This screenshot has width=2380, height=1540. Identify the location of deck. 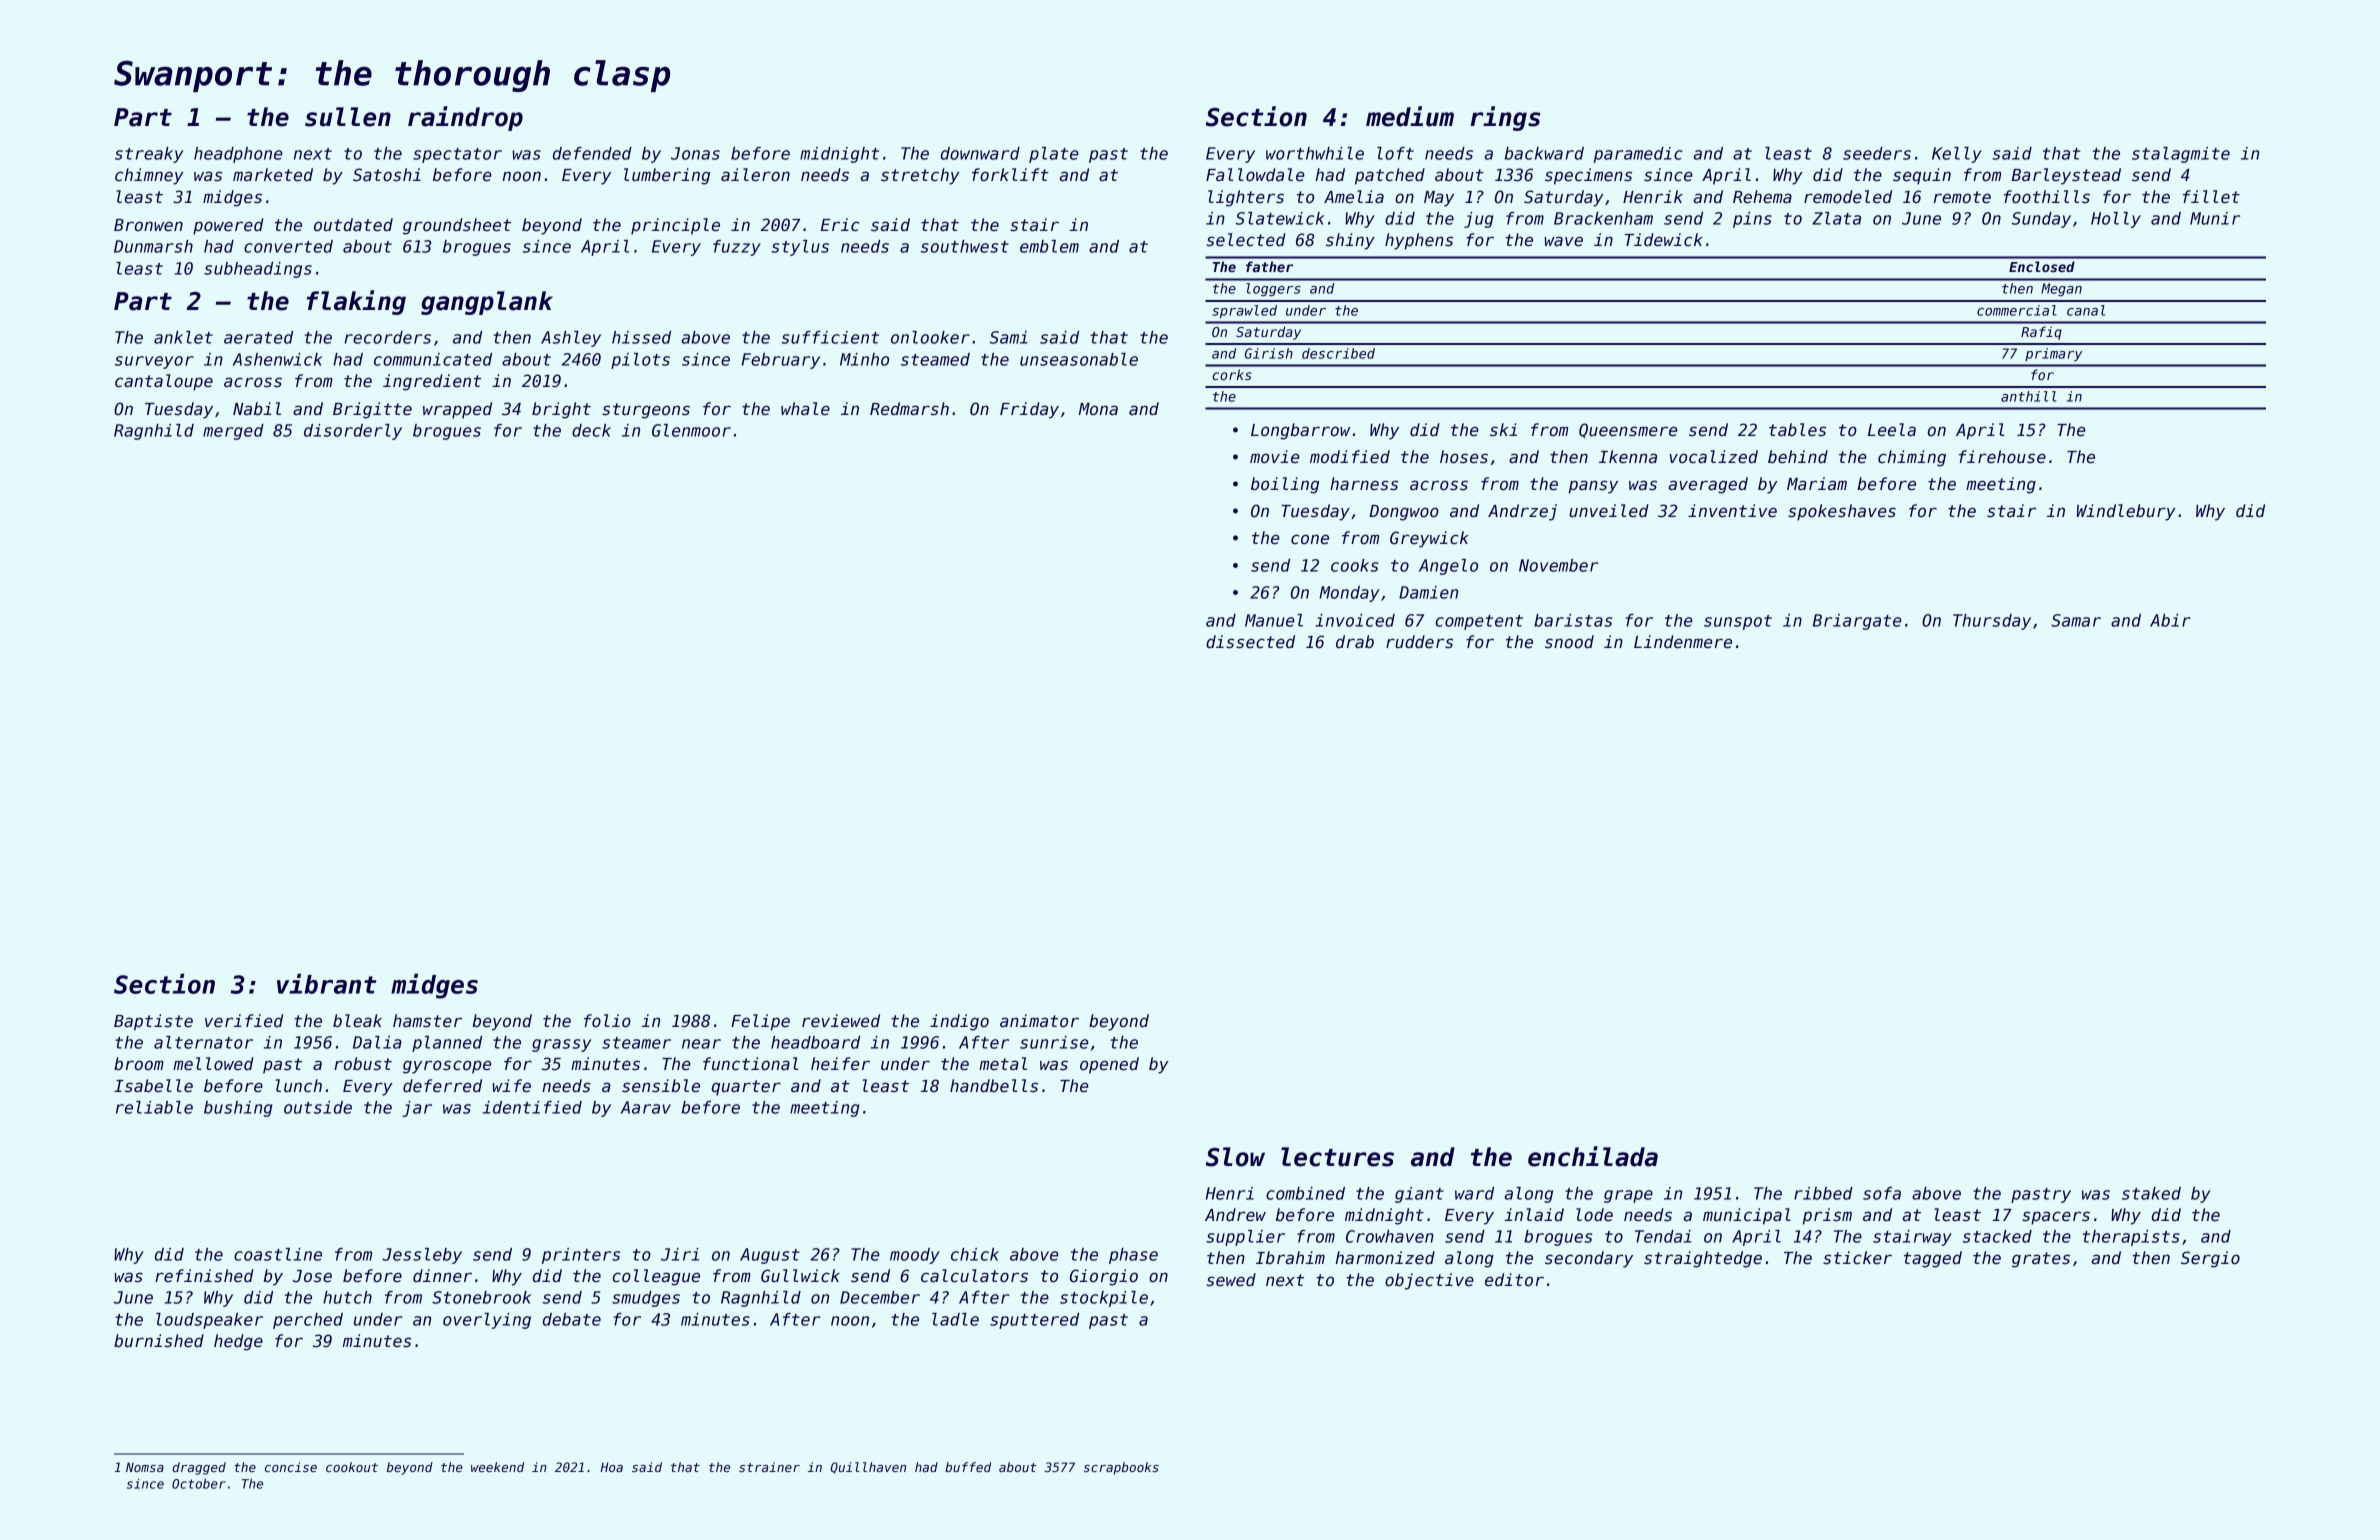
(591, 430).
